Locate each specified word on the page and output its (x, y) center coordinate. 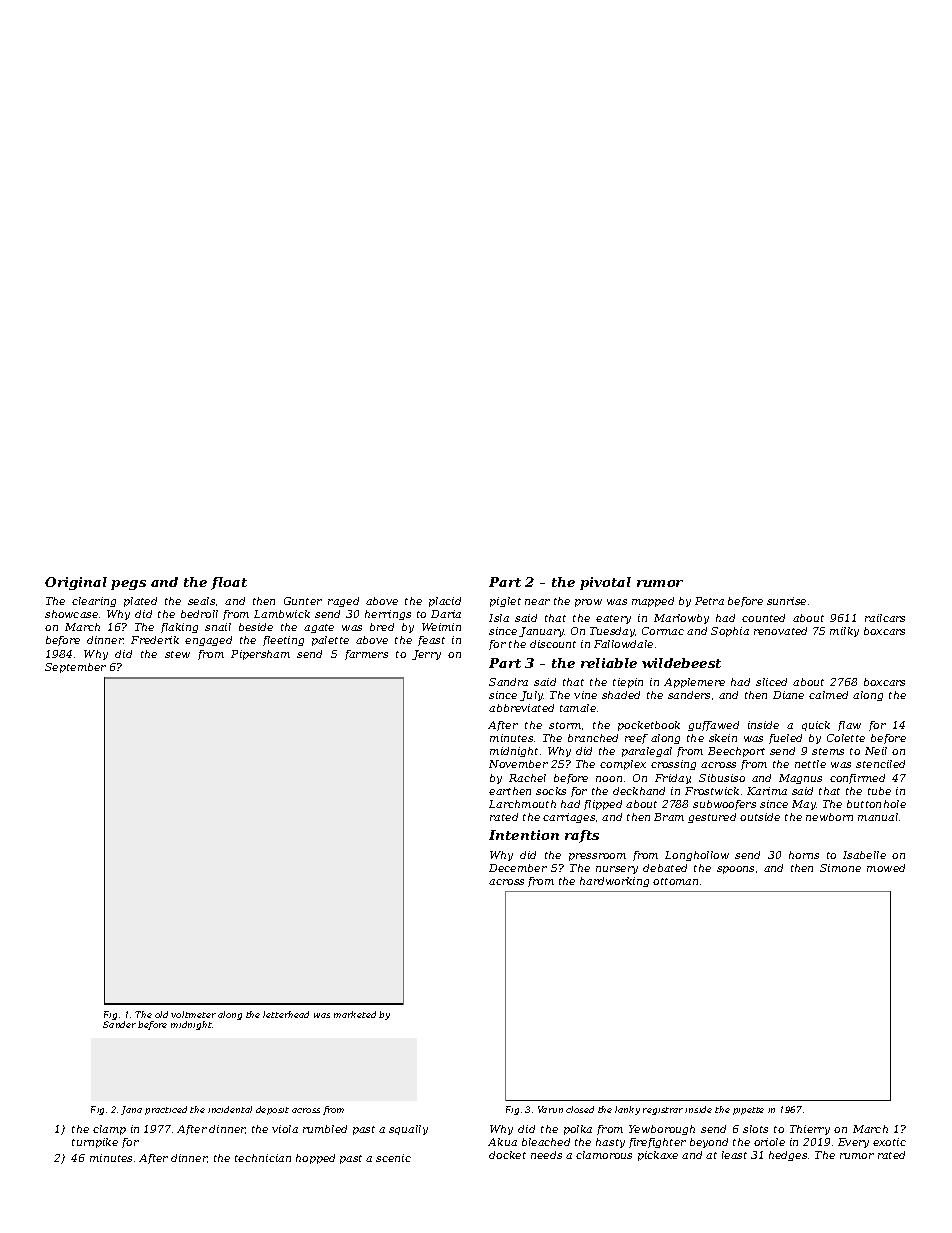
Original (76, 583)
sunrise (786, 601)
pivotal (605, 583)
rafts (582, 836)
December (518, 868)
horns (804, 855)
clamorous (604, 1155)
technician (263, 1158)
